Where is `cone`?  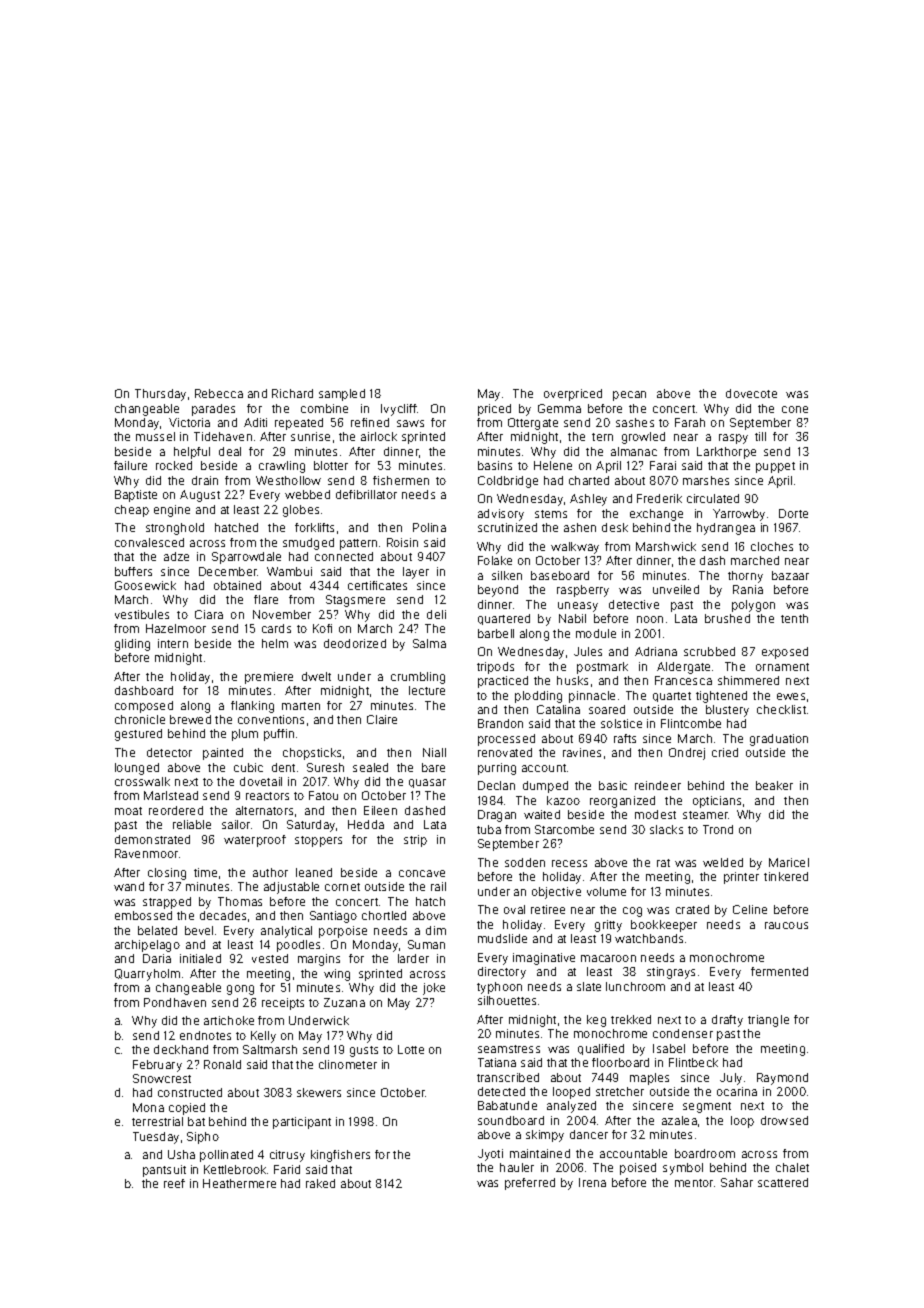
cone is located at coordinates (795, 409).
